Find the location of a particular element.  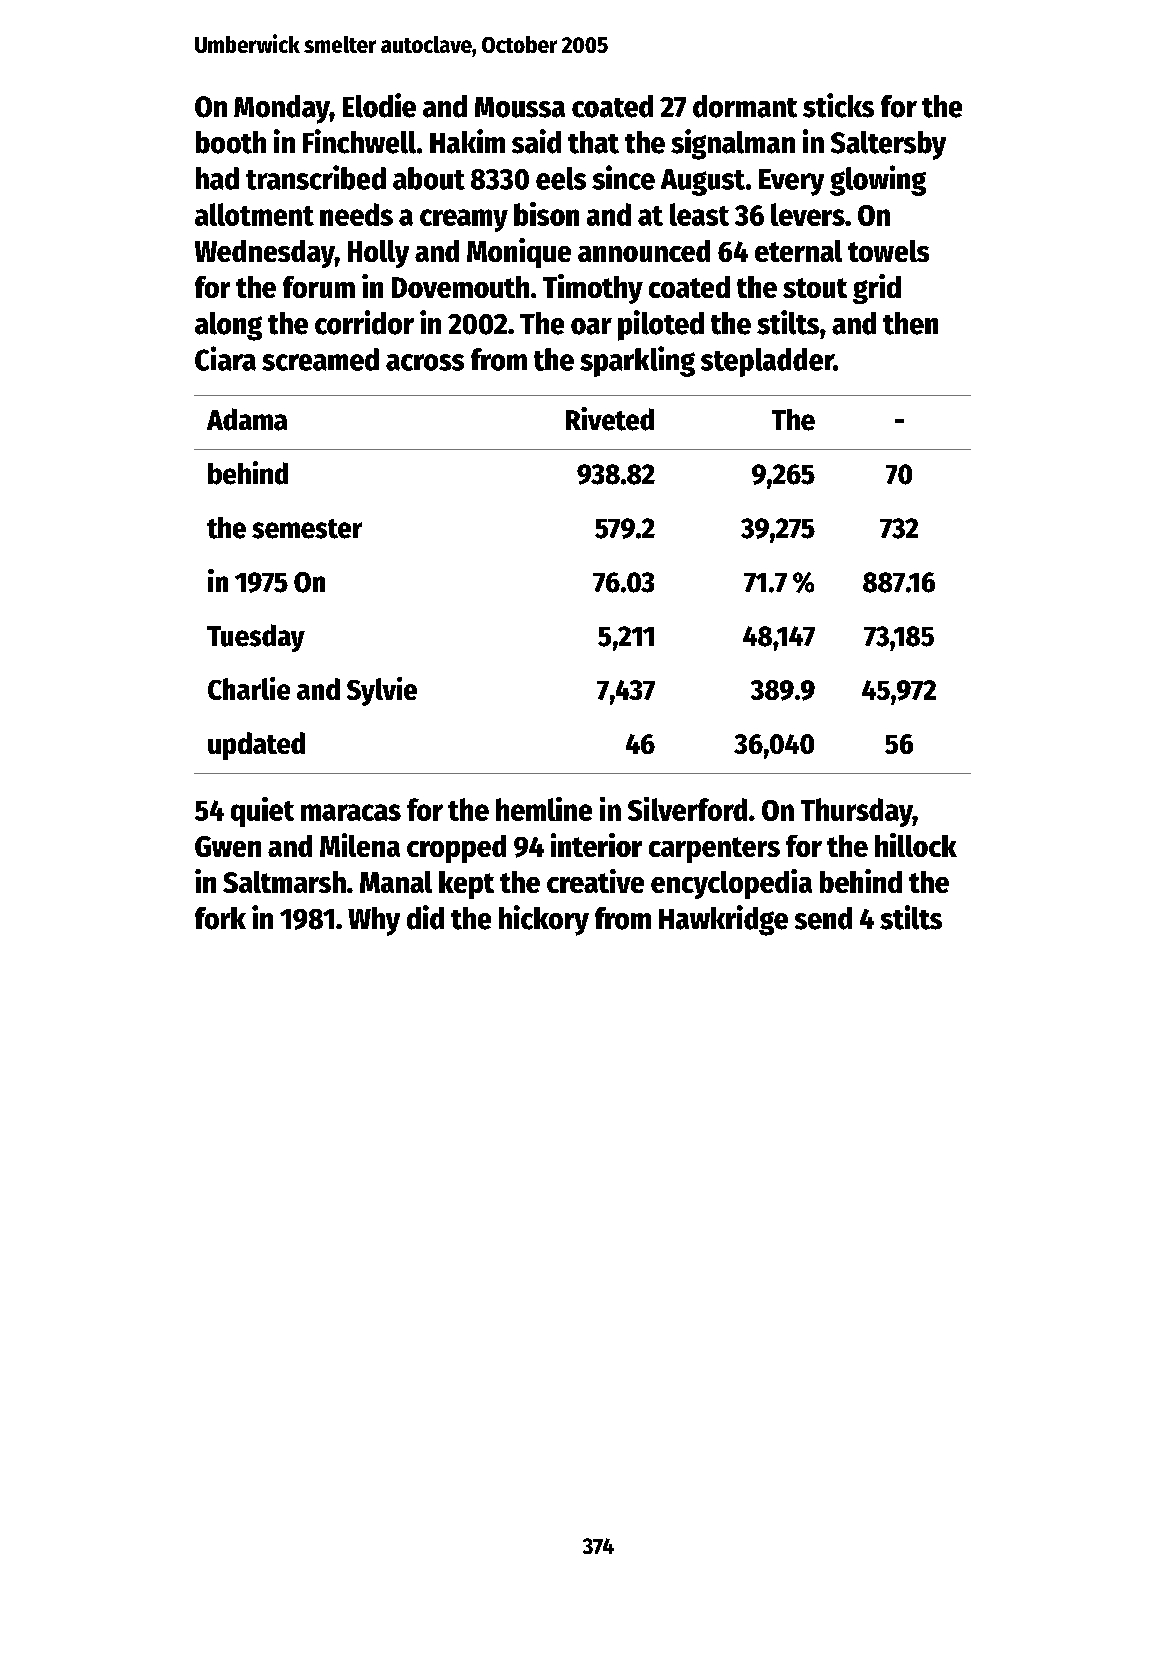

Silverford is located at coordinates (687, 809).
